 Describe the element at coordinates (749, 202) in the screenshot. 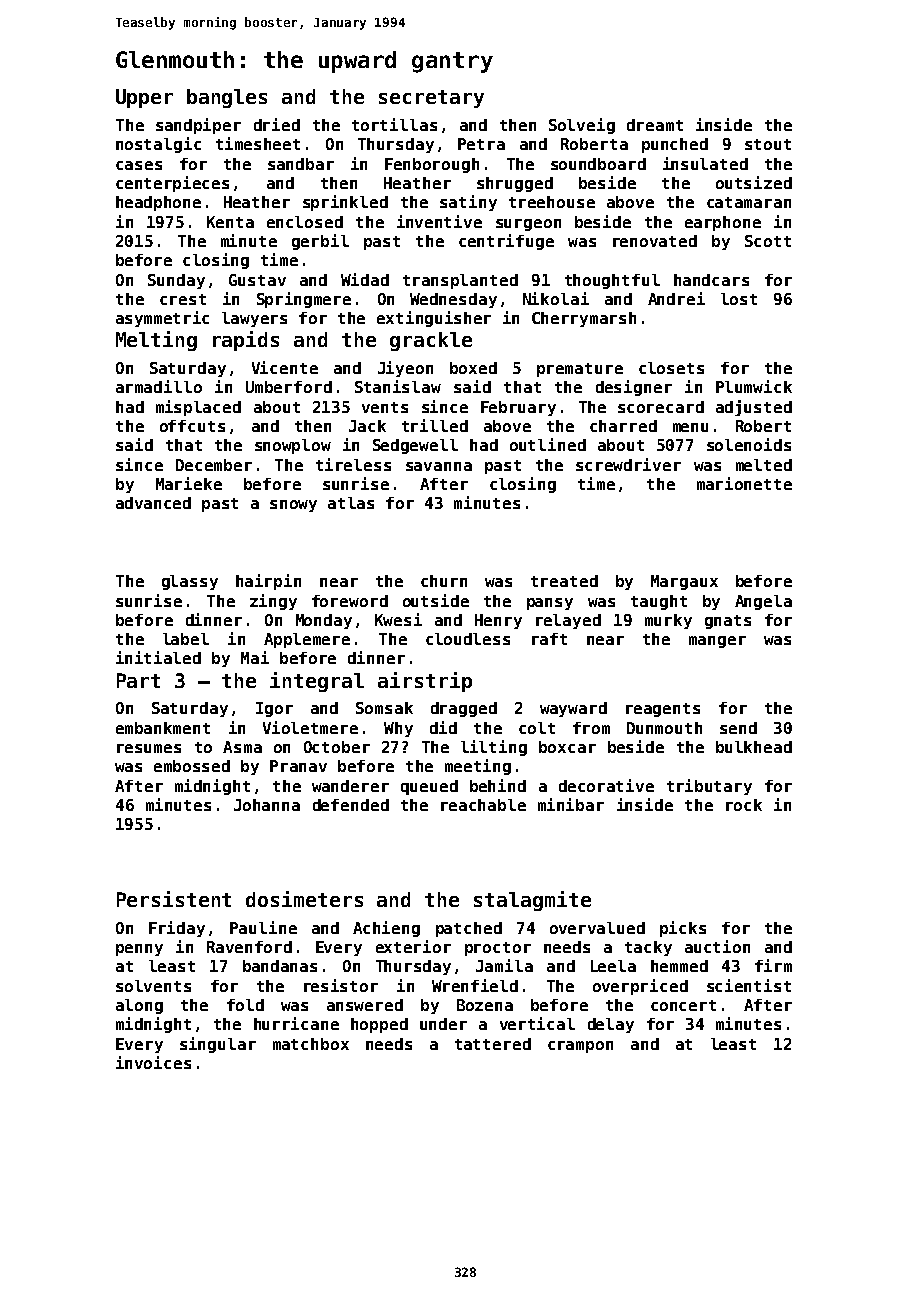

I see `catamaran` at that location.
